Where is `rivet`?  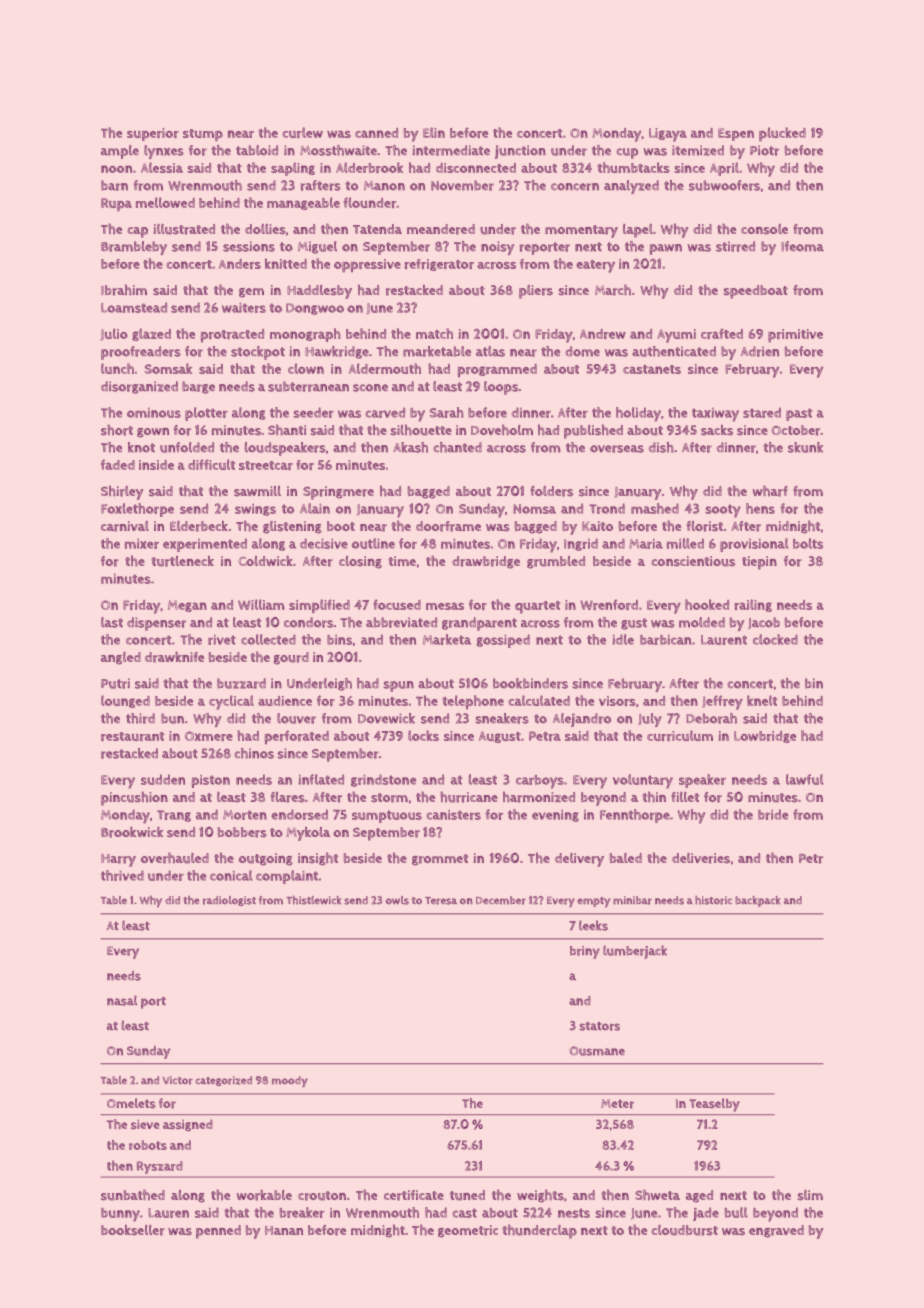
rivet is located at coordinates (222, 639).
